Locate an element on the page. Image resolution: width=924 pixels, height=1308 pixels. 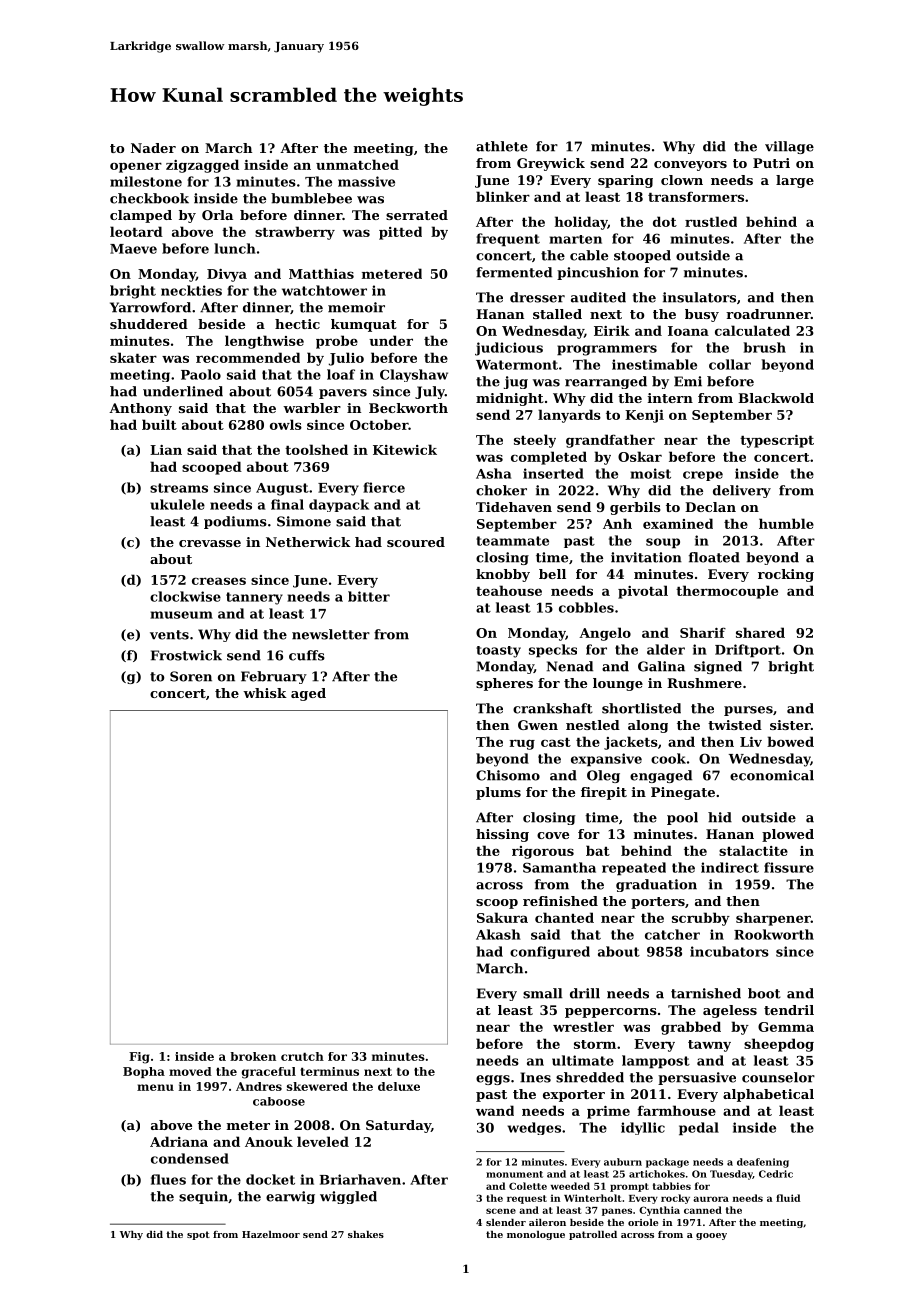
moist is located at coordinates (650, 473).
